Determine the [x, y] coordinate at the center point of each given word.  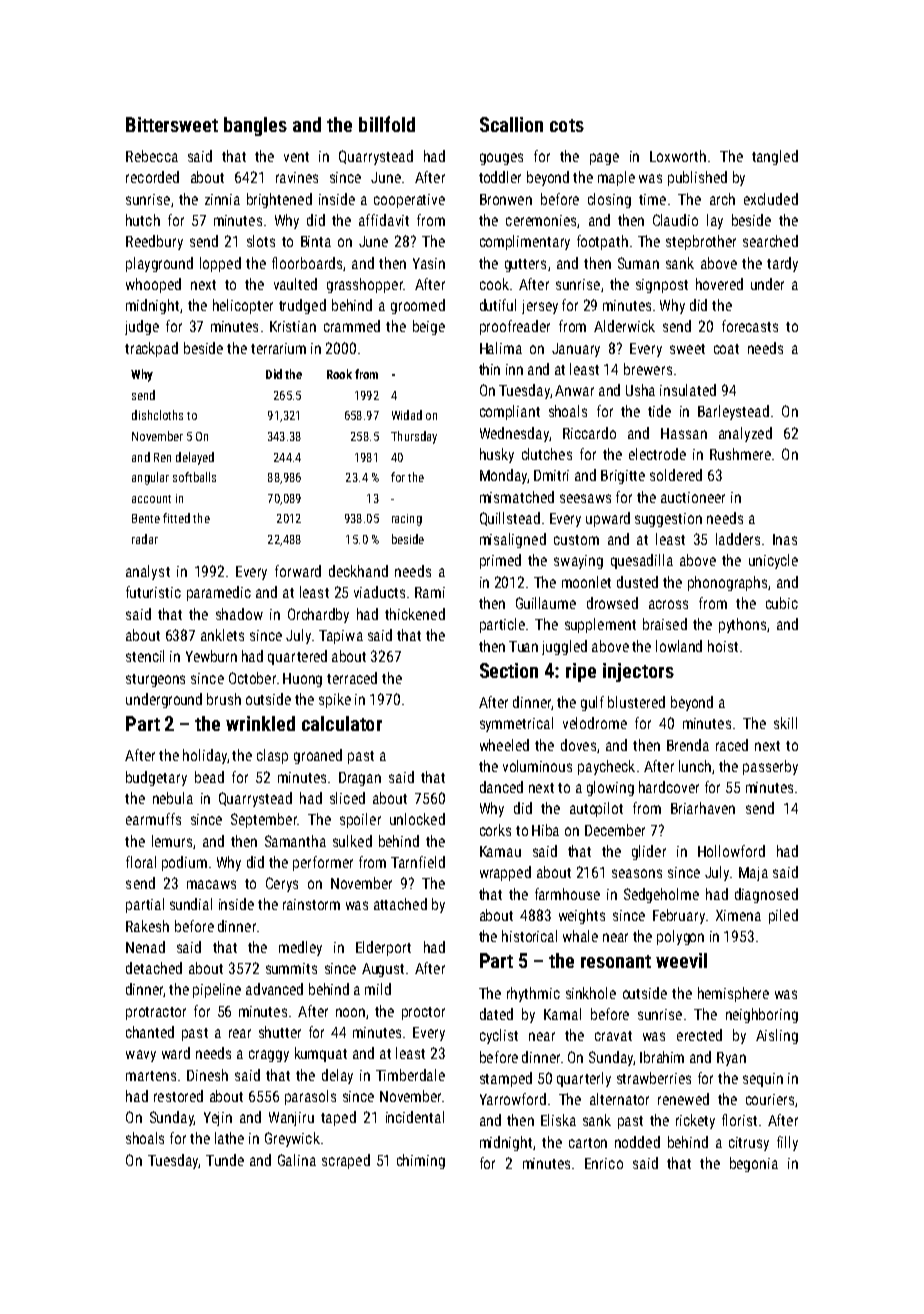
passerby [770, 767]
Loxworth [678, 156]
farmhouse [567, 894]
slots [261, 241]
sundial [191, 904]
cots [567, 125]
